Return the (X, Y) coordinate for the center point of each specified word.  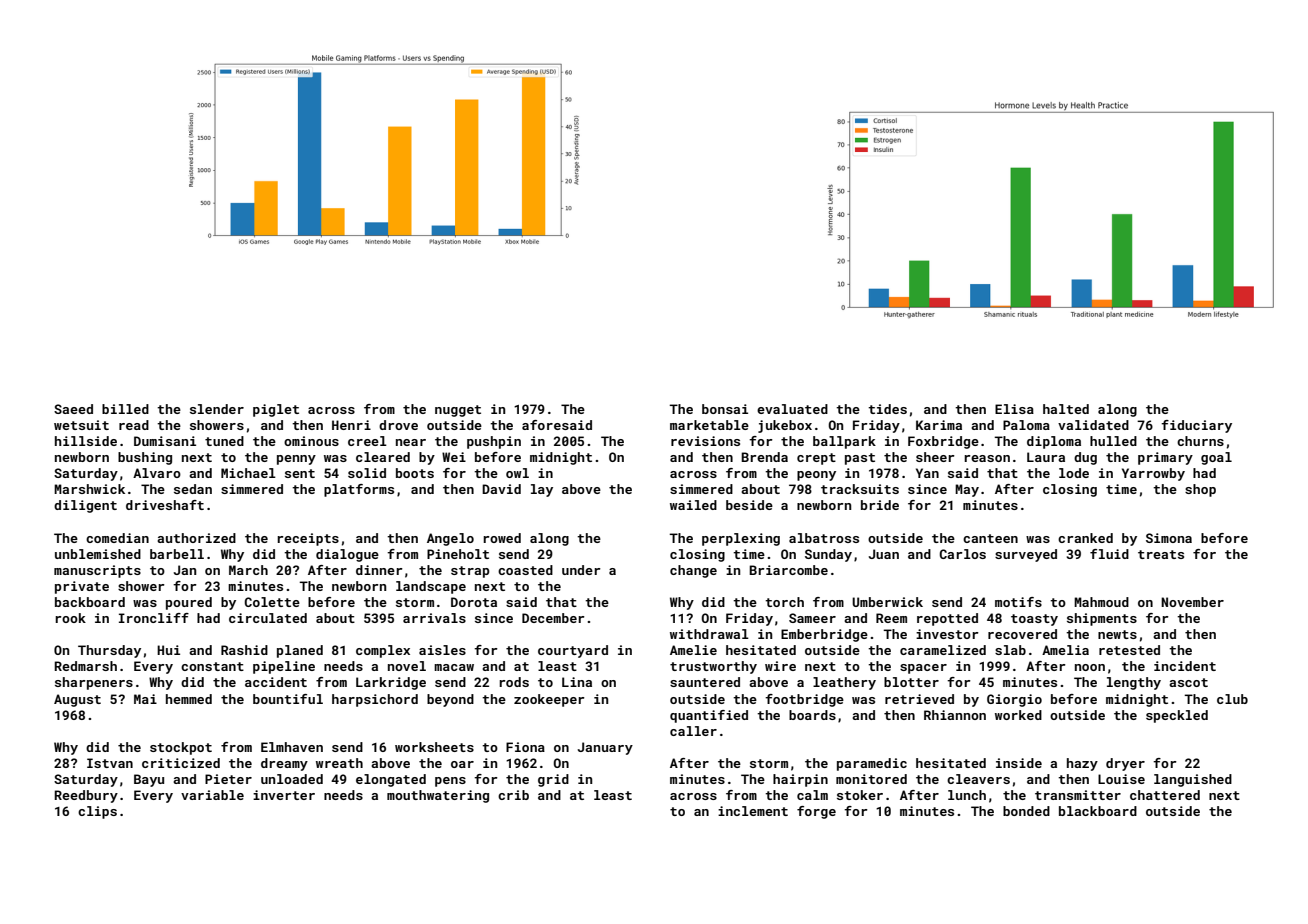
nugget (458, 411)
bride (880, 505)
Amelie (693, 650)
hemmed (189, 699)
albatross (824, 538)
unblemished (98, 554)
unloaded (292, 779)
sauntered (705, 682)
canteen (990, 538)
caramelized (943, 650)
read (134, 425)
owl (517, 473)
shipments (1102, 619)
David (501, 489)
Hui (168, 650)
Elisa (1014, 409)
